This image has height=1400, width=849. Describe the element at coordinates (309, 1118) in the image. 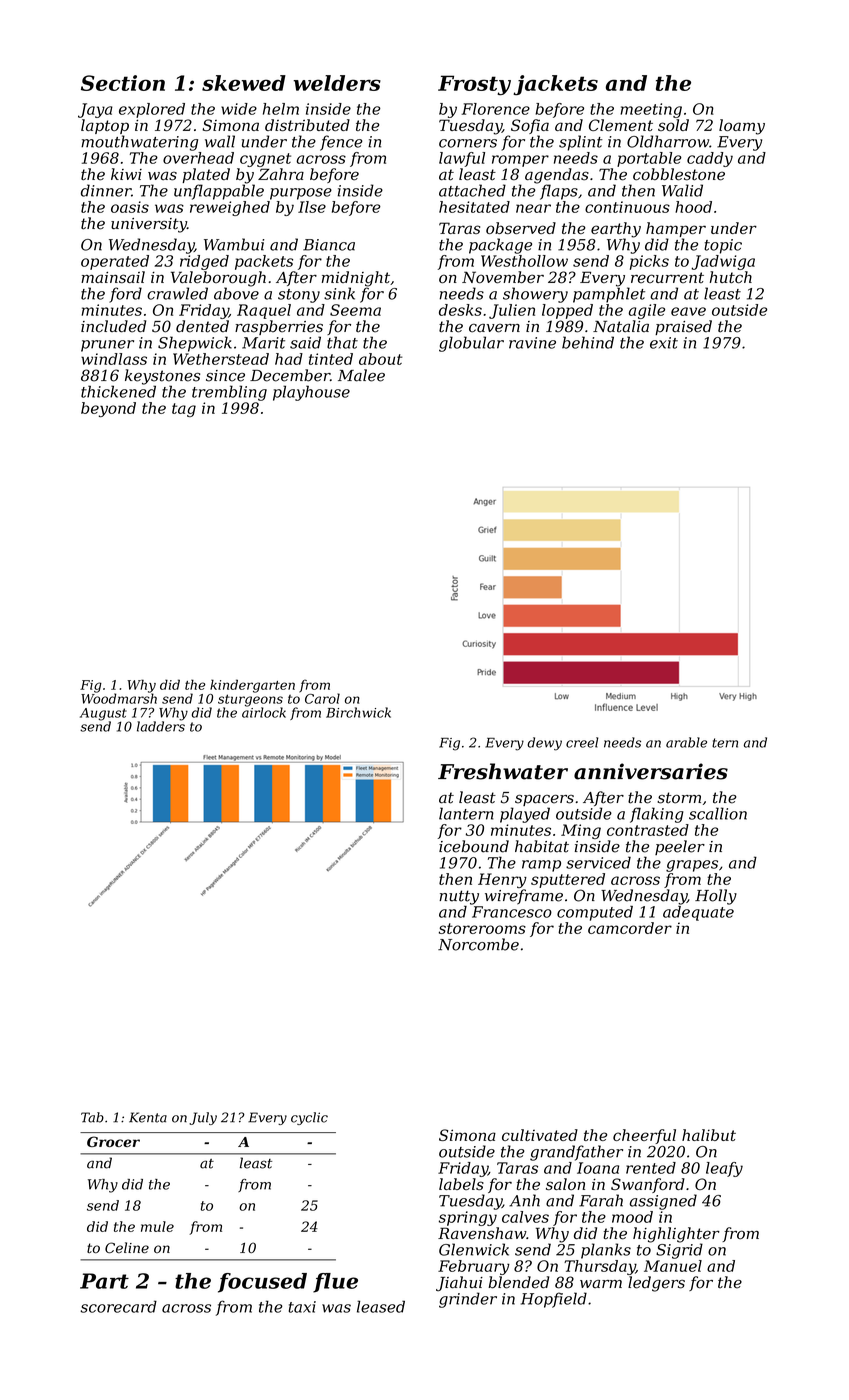

I see `cyclic` at that location.
